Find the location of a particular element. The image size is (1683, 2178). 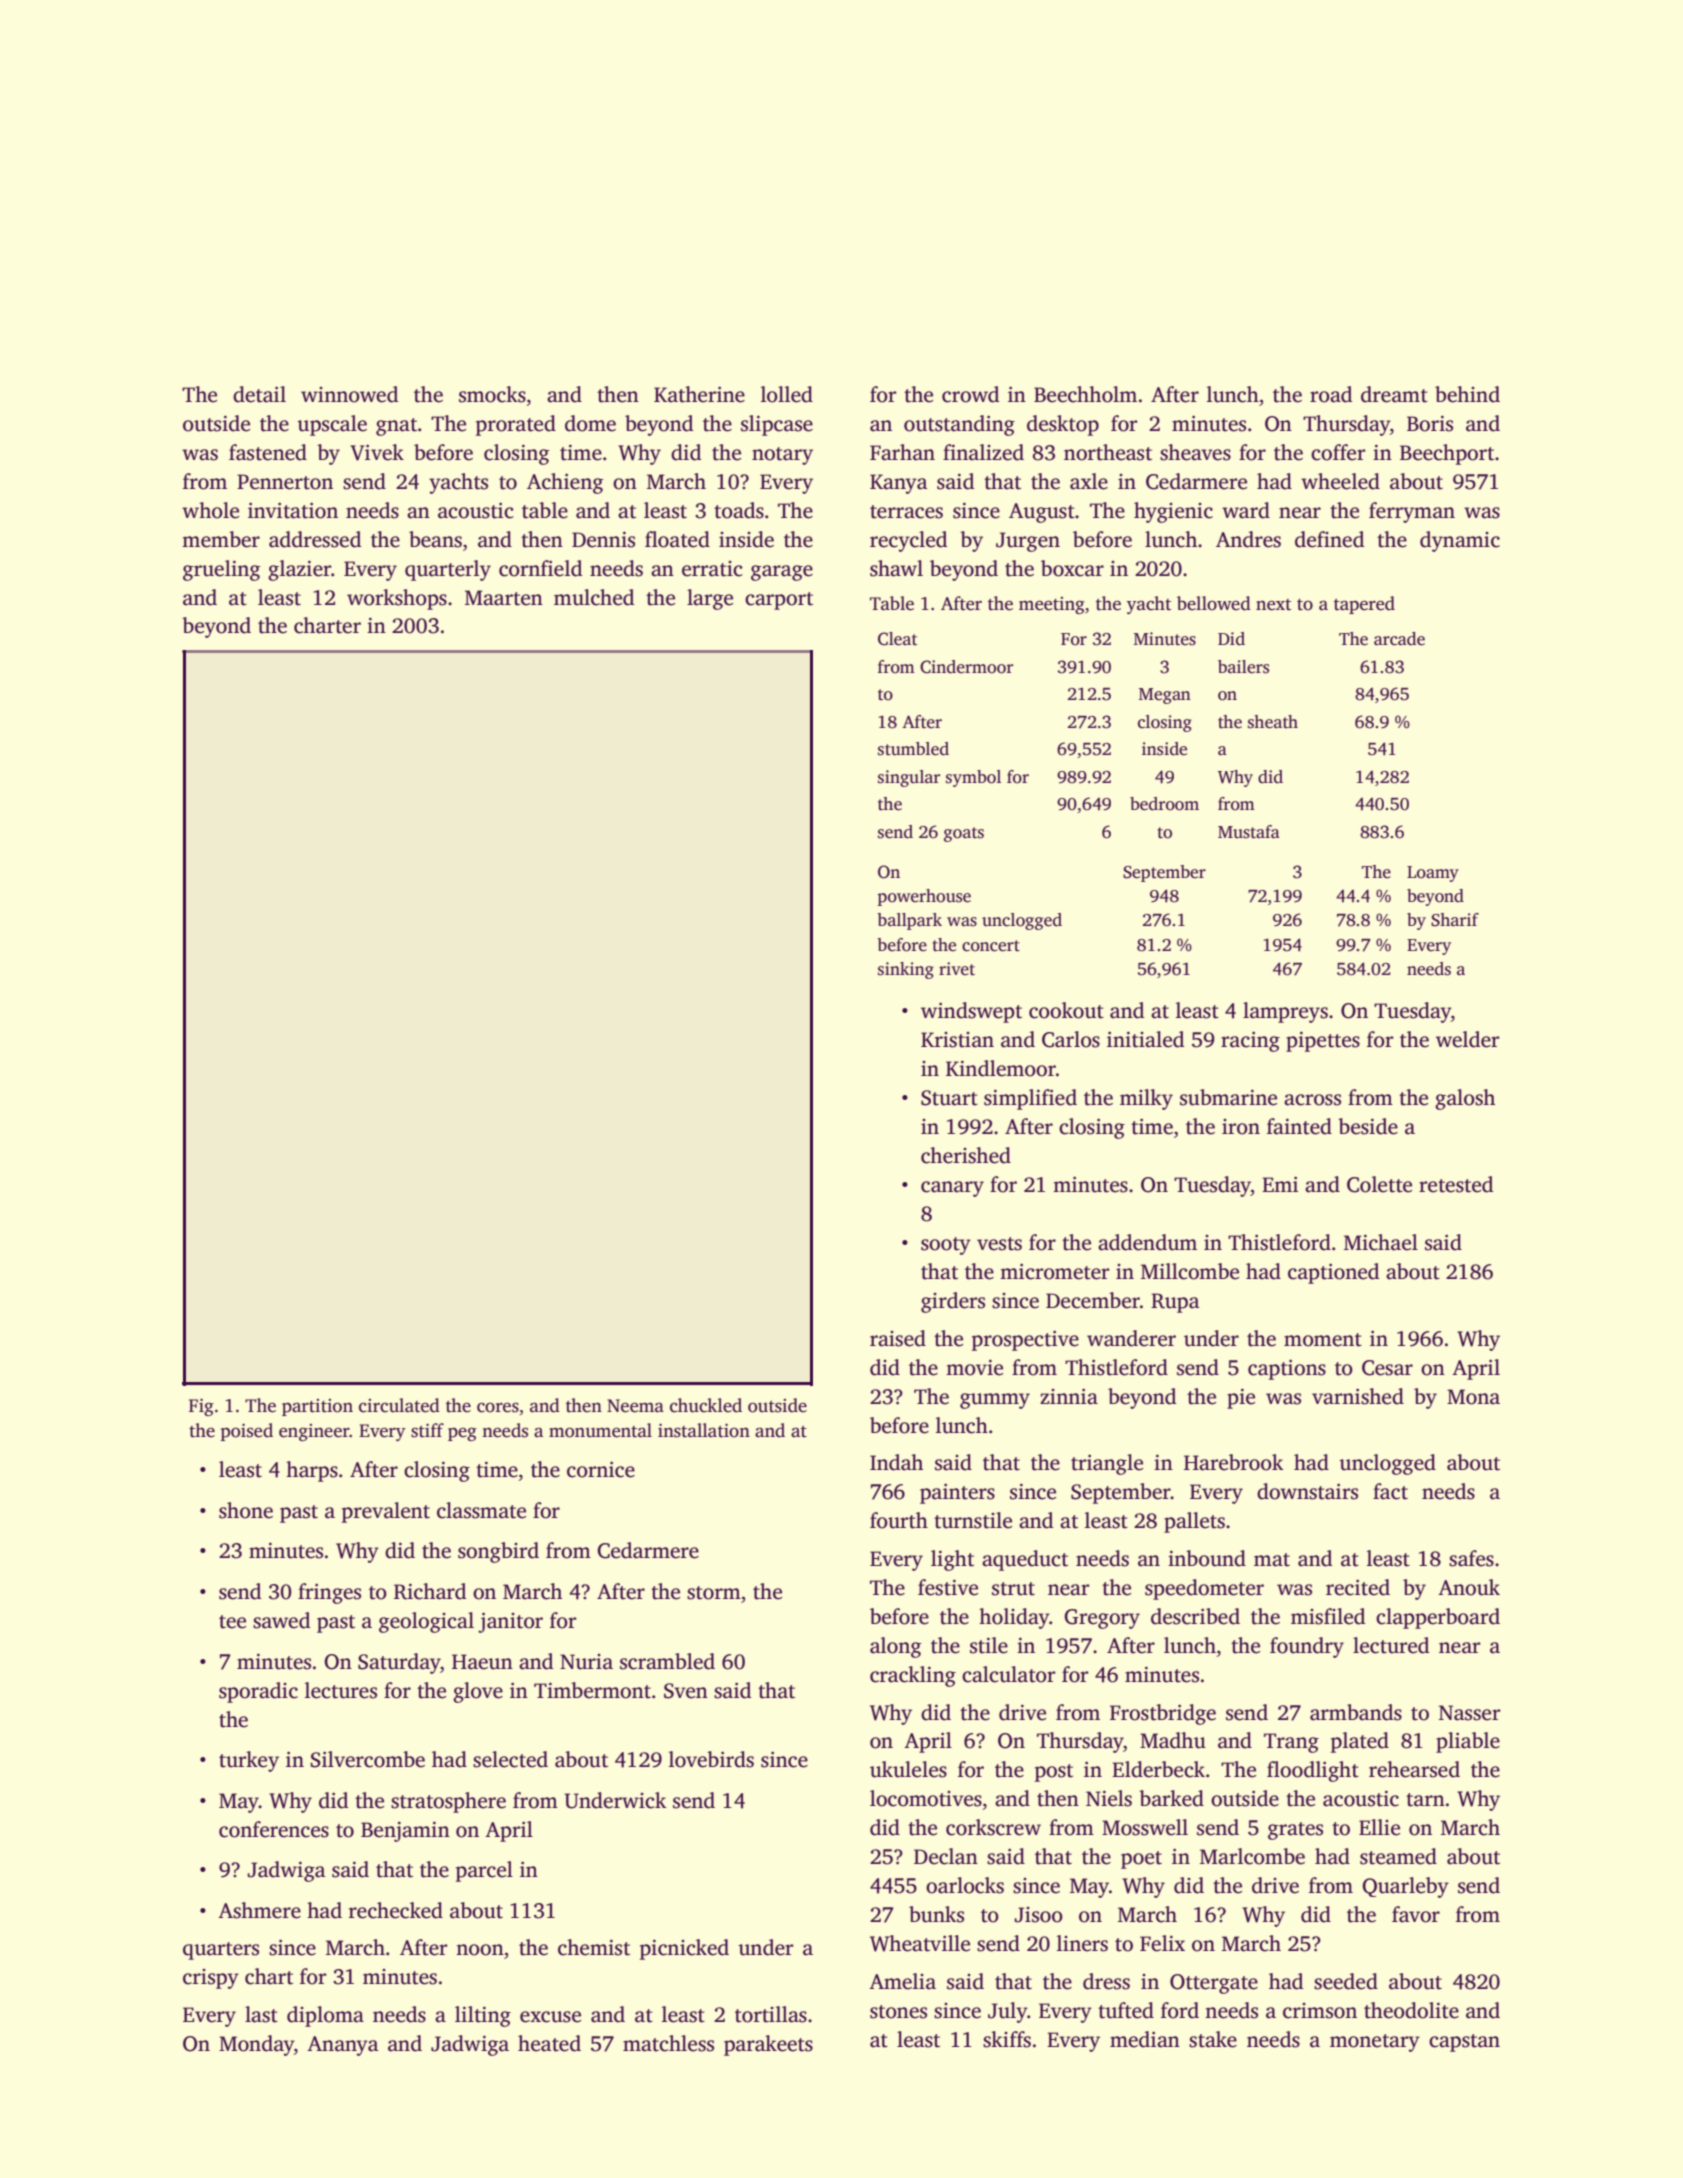

Colette is located at coordinates (1379, 1184).
